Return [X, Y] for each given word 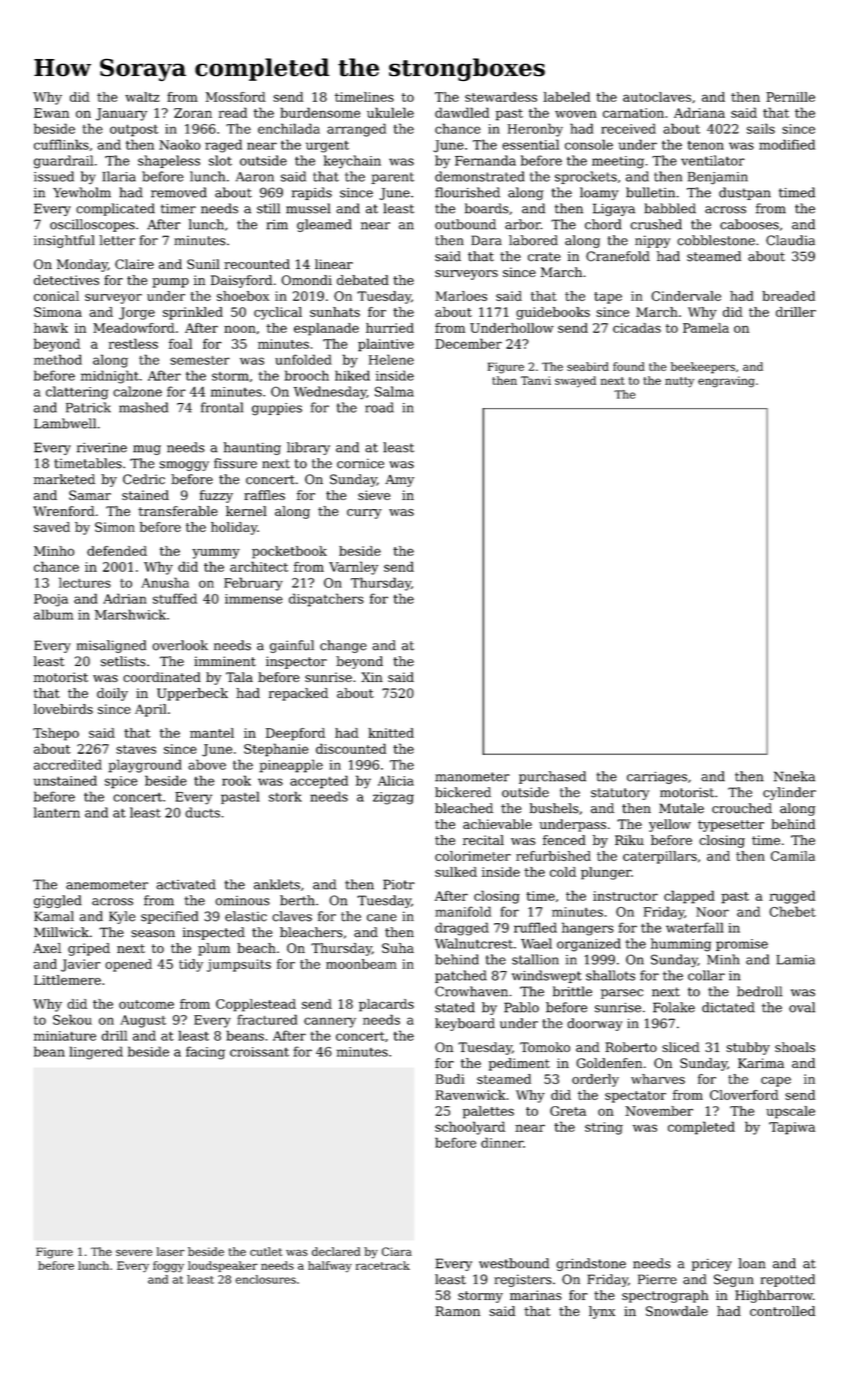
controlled [782, 1311]
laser [171, 1251]
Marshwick [130, 614]
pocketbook [289, 552]
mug [147, 450]
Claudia [790, 240]
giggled [58, 901]
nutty [679, 382]
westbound [514, 1263]
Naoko [179, 144]
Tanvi [536, 380]
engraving [726, 382]
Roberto [631, 1047]
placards [386, 1005]
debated [363, 280]
